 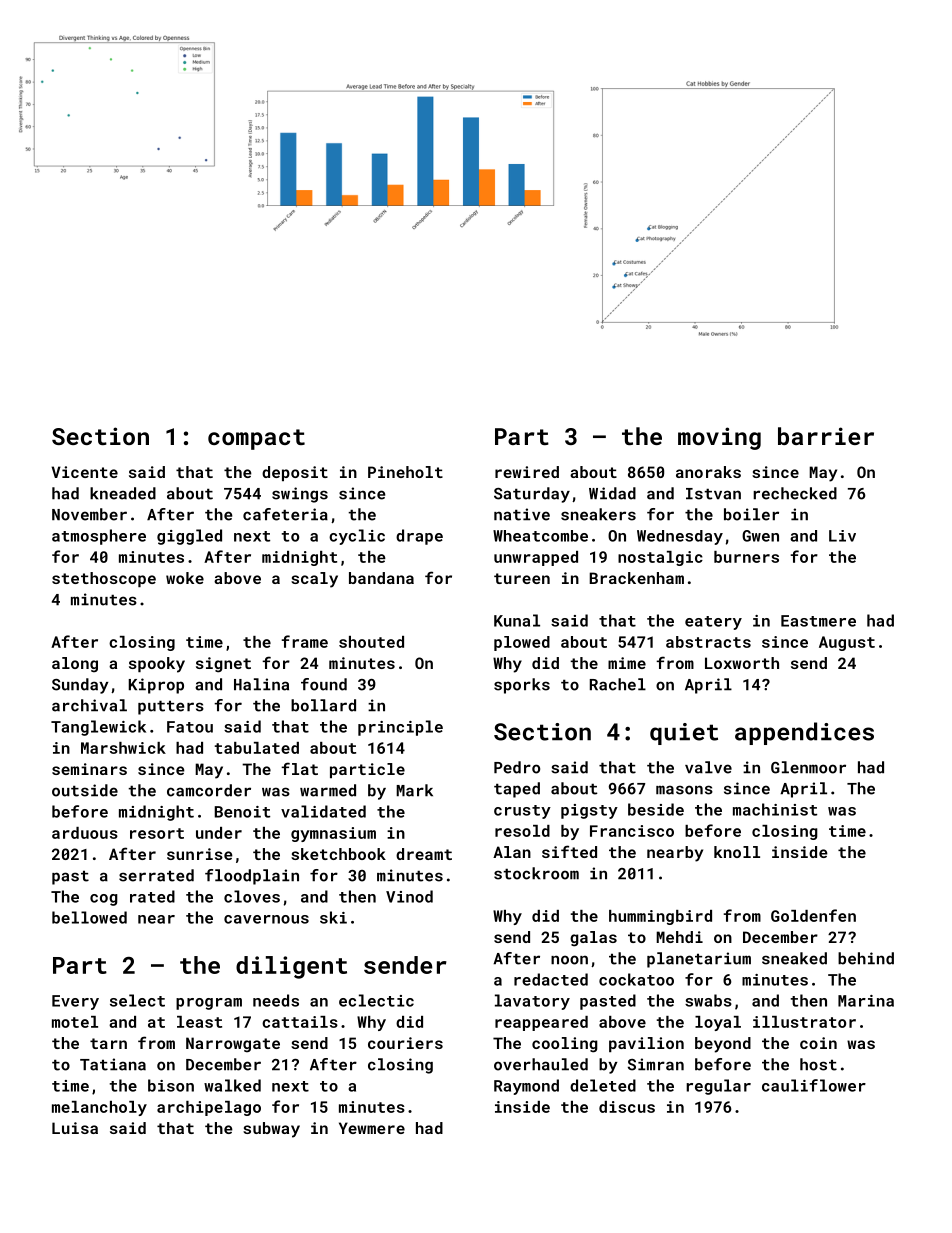 I want to click on barrier, so click(x=826, y=436).
